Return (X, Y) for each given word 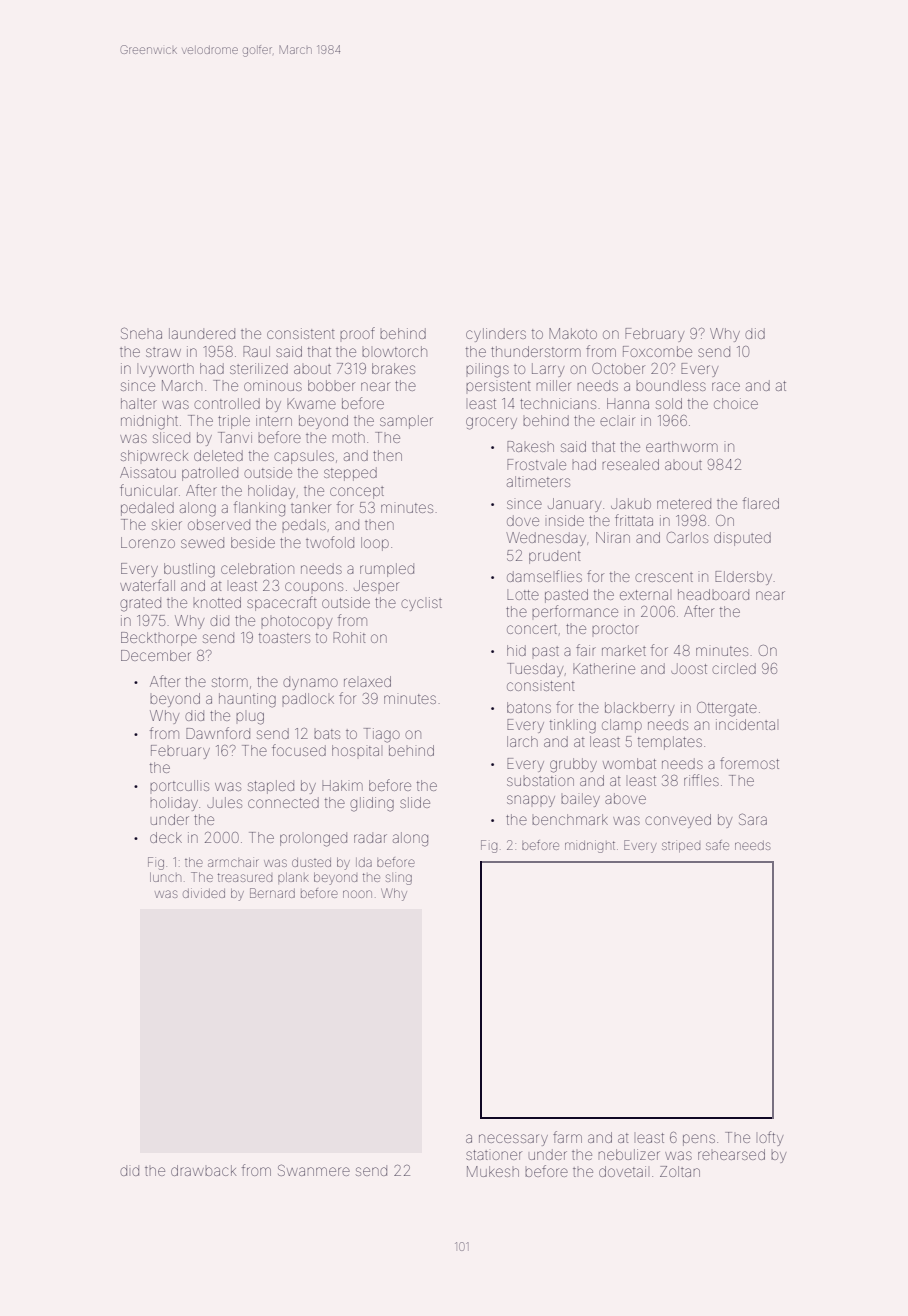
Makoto (573, 333)
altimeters (538, 481)
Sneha (141, 333)
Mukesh (493, 1171)
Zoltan (680, 1171)
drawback (203, 1170)
